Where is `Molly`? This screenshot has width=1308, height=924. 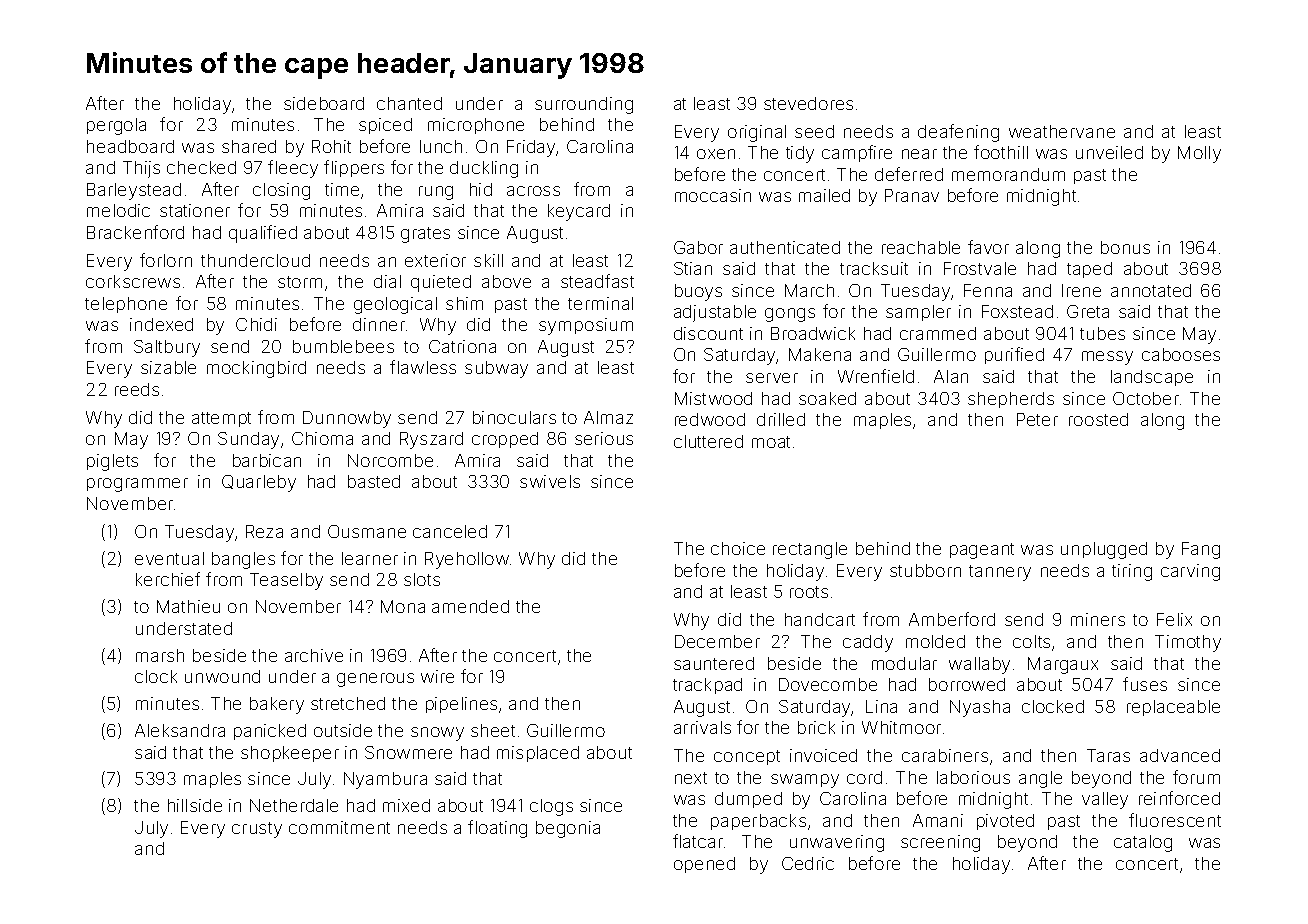 Molly is located at coordinates (1199, 154).
